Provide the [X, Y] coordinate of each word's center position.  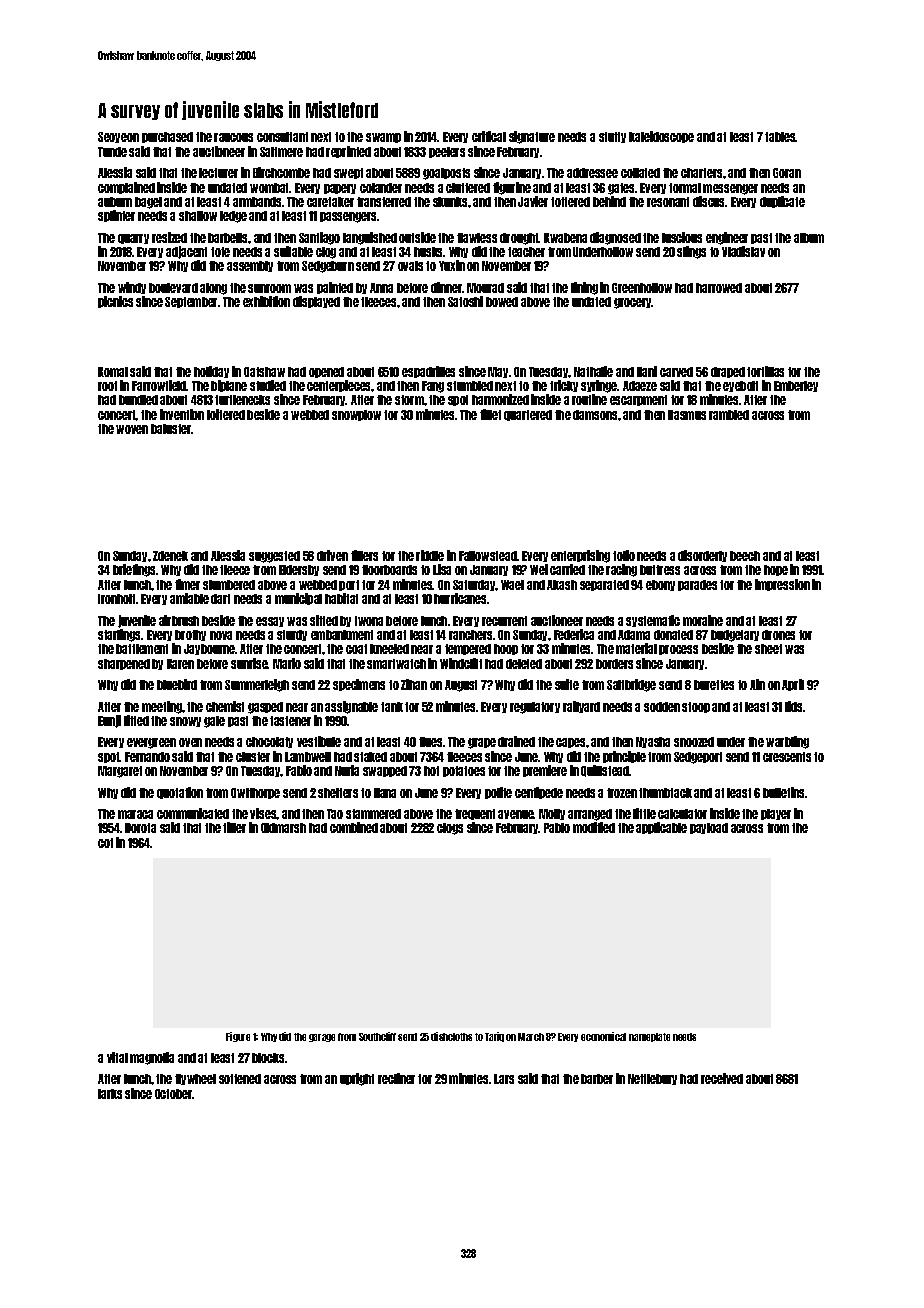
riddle [430, 555]
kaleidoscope [661, 137]
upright [357, 1079]
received [722, 1078]
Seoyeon [118, 137]
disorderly [702, 556]
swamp [383, 138]
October [174, 1094]
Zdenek [170, 556]
